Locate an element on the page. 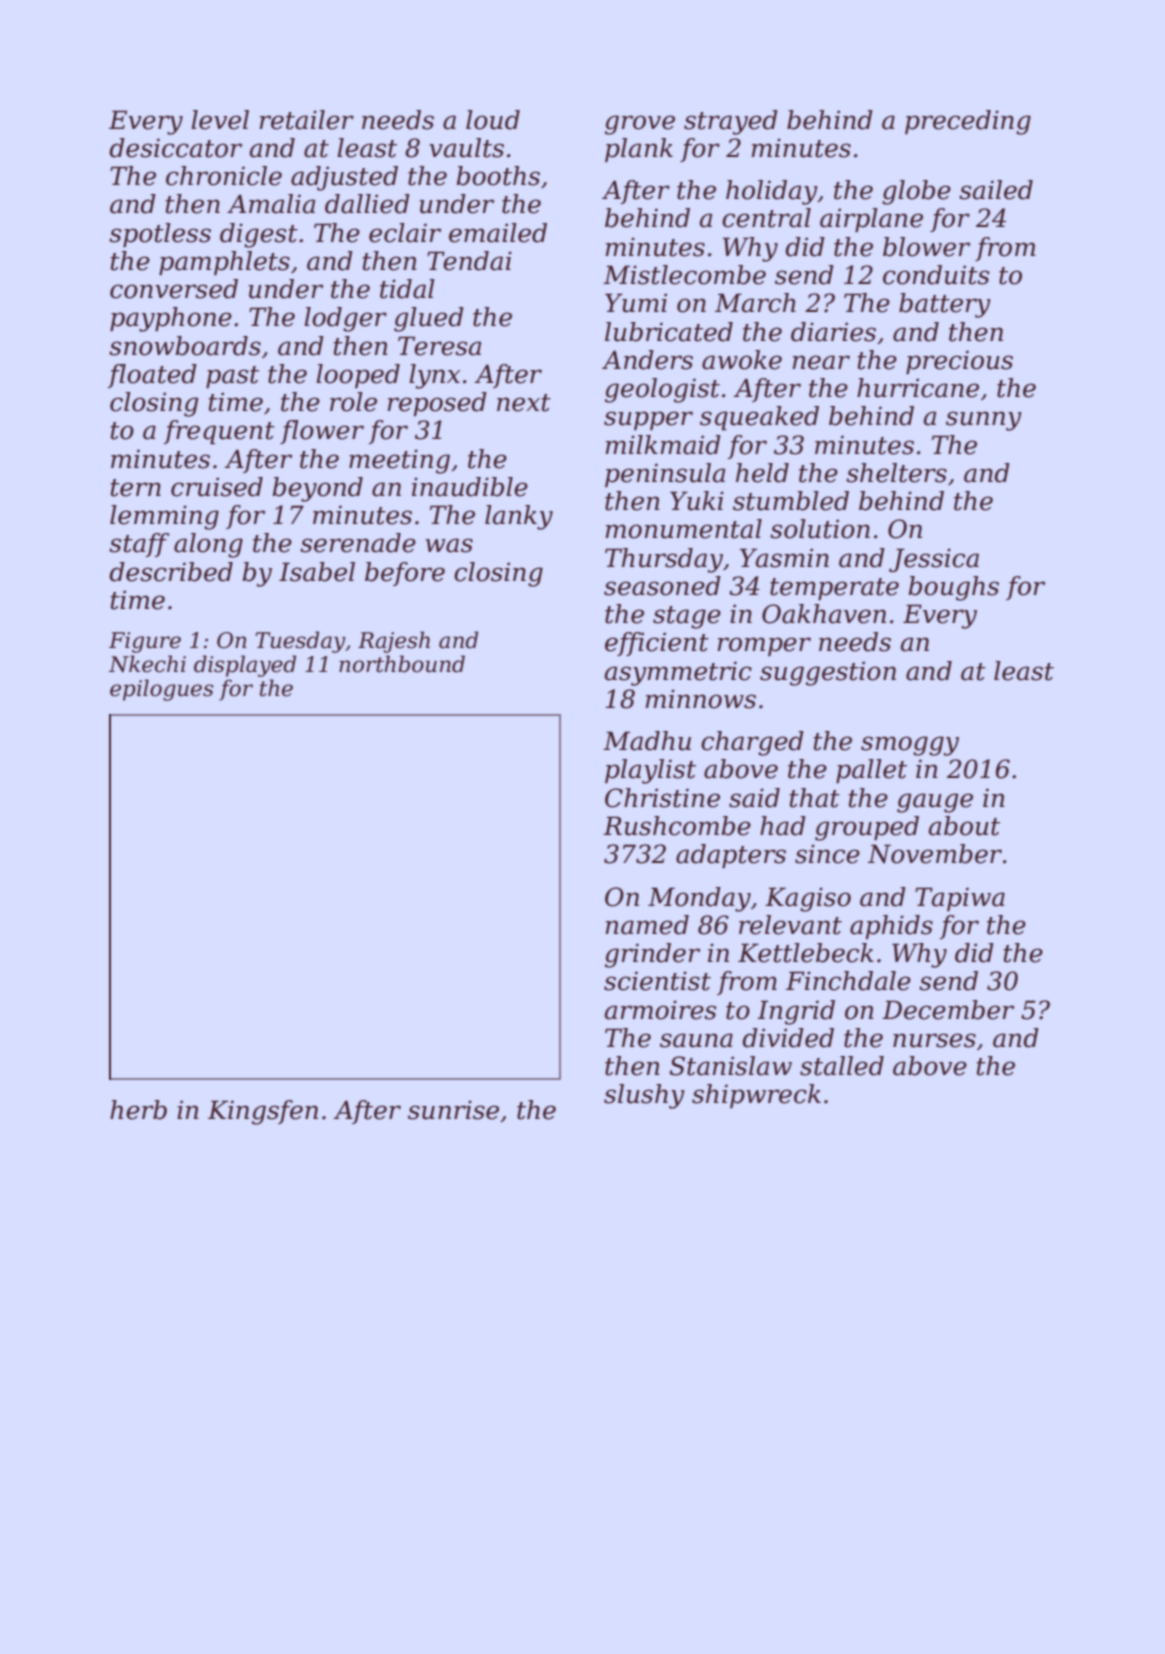 This document has width=1165, height=1654. charged is located at coordinates (752, 743).
